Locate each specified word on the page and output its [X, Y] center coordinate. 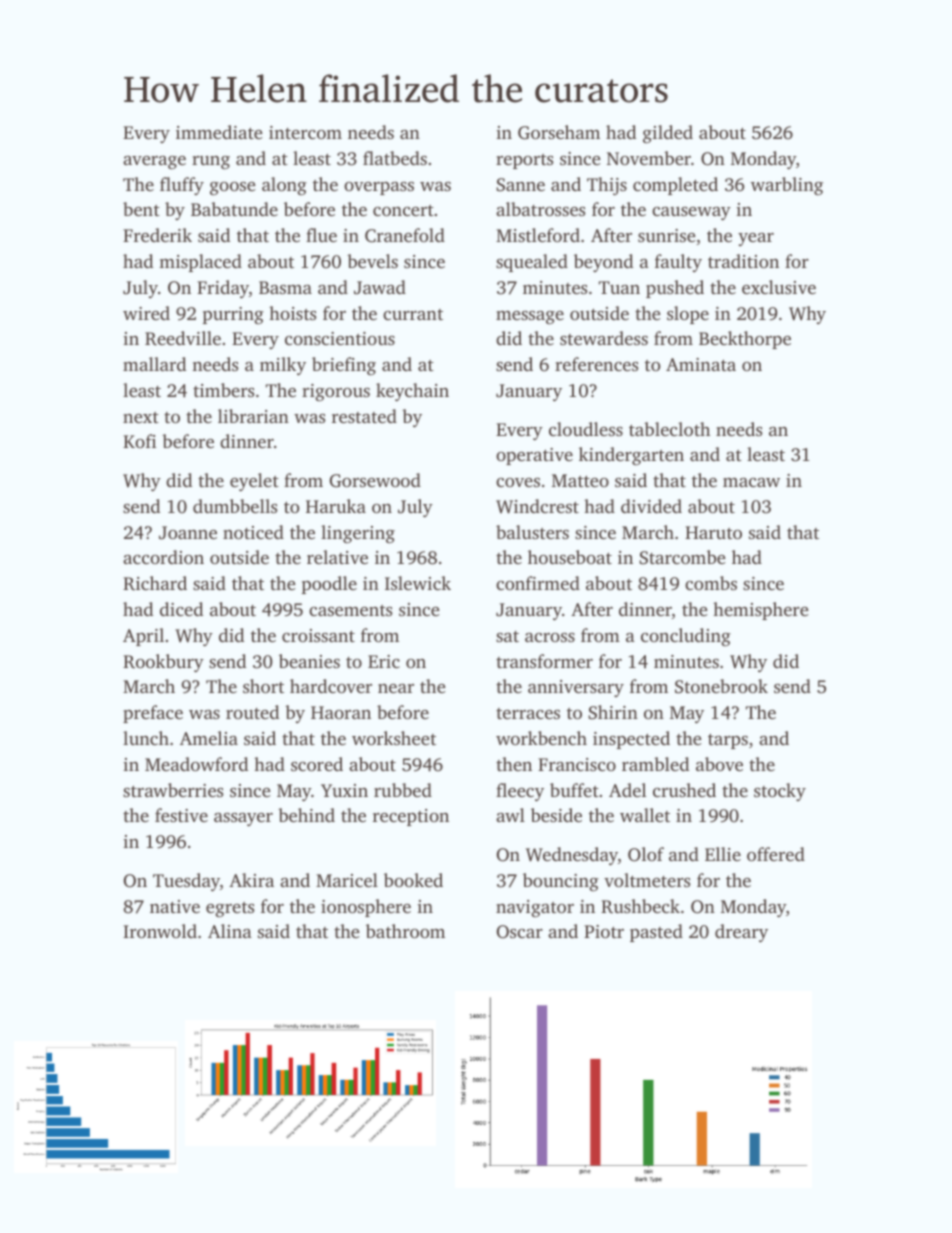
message [530, 317]
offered [776, 854]
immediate [219, 132]
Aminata [701, 364]
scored [317, 764]
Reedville [183, 338]
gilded [668, 134]
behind [306, 815]
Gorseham [559, 132]
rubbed [403, 790]
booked [413, 880]
